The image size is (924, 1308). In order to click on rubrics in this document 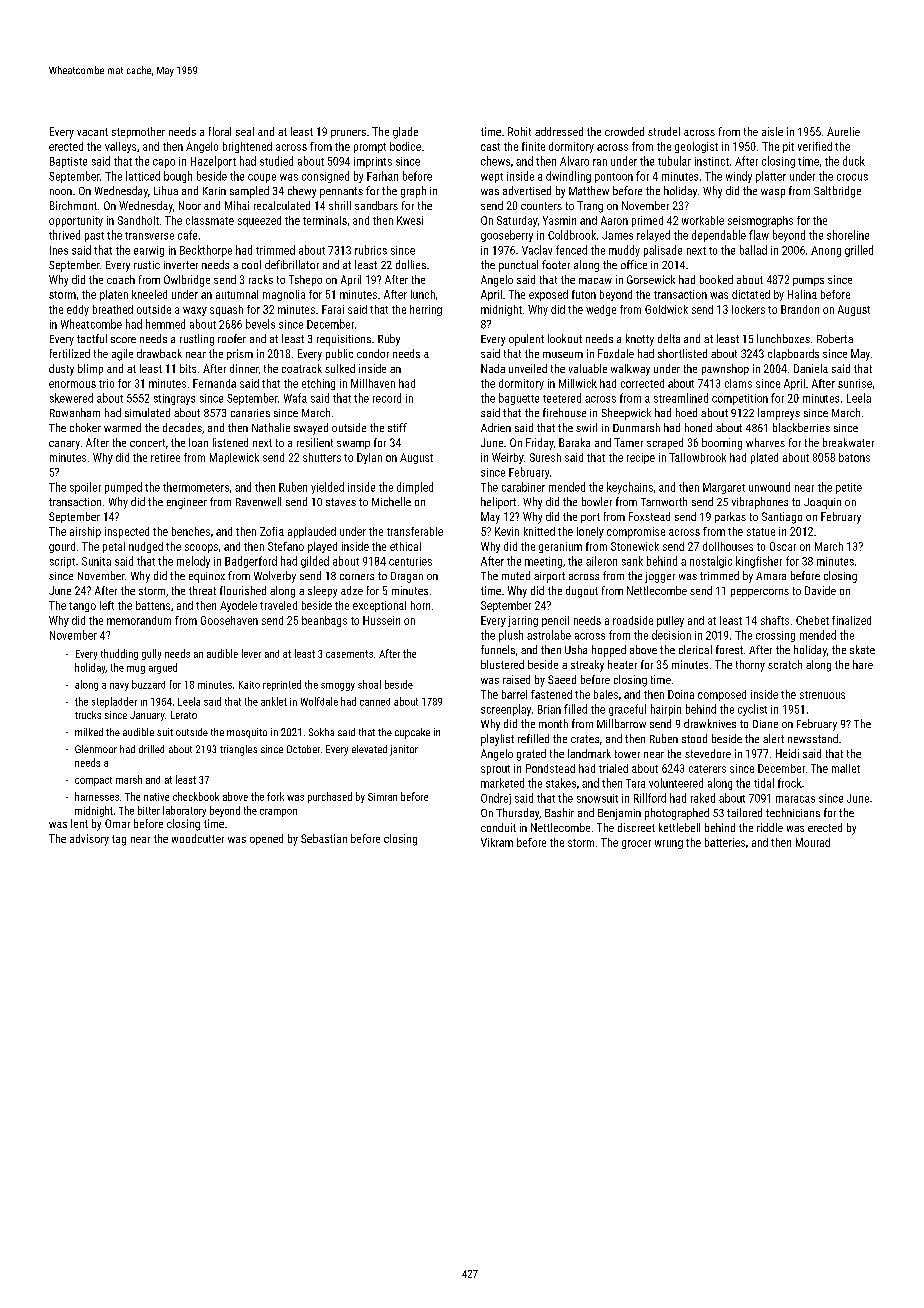, I will do `click(371, 250)`.
